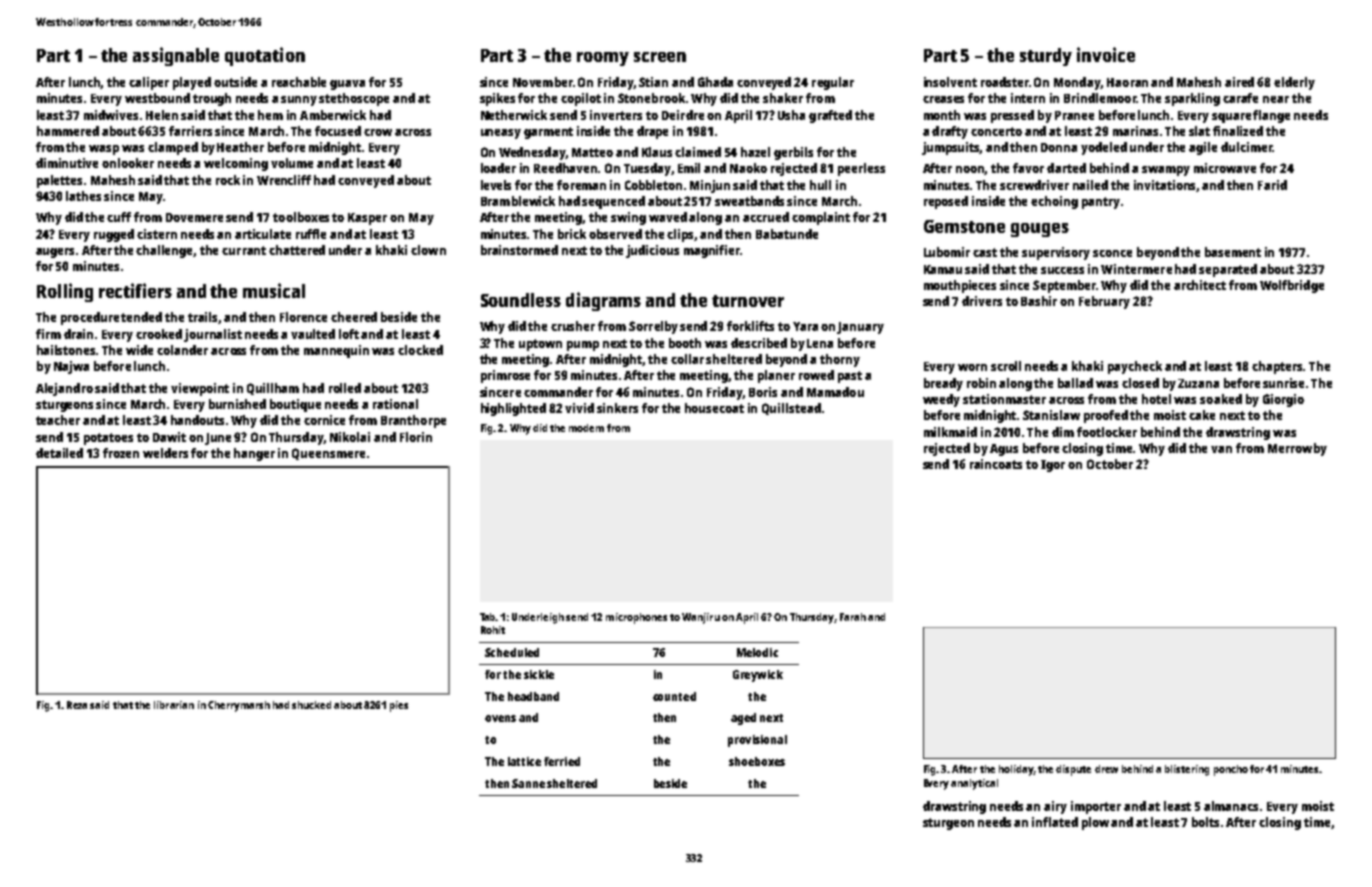 Image resolution: width=1372 pixels, height=887 pixels. What do you see at coordinates (1055, 822) in the screenshot?
I see `inflated` at bounding box center [1055, 822].
